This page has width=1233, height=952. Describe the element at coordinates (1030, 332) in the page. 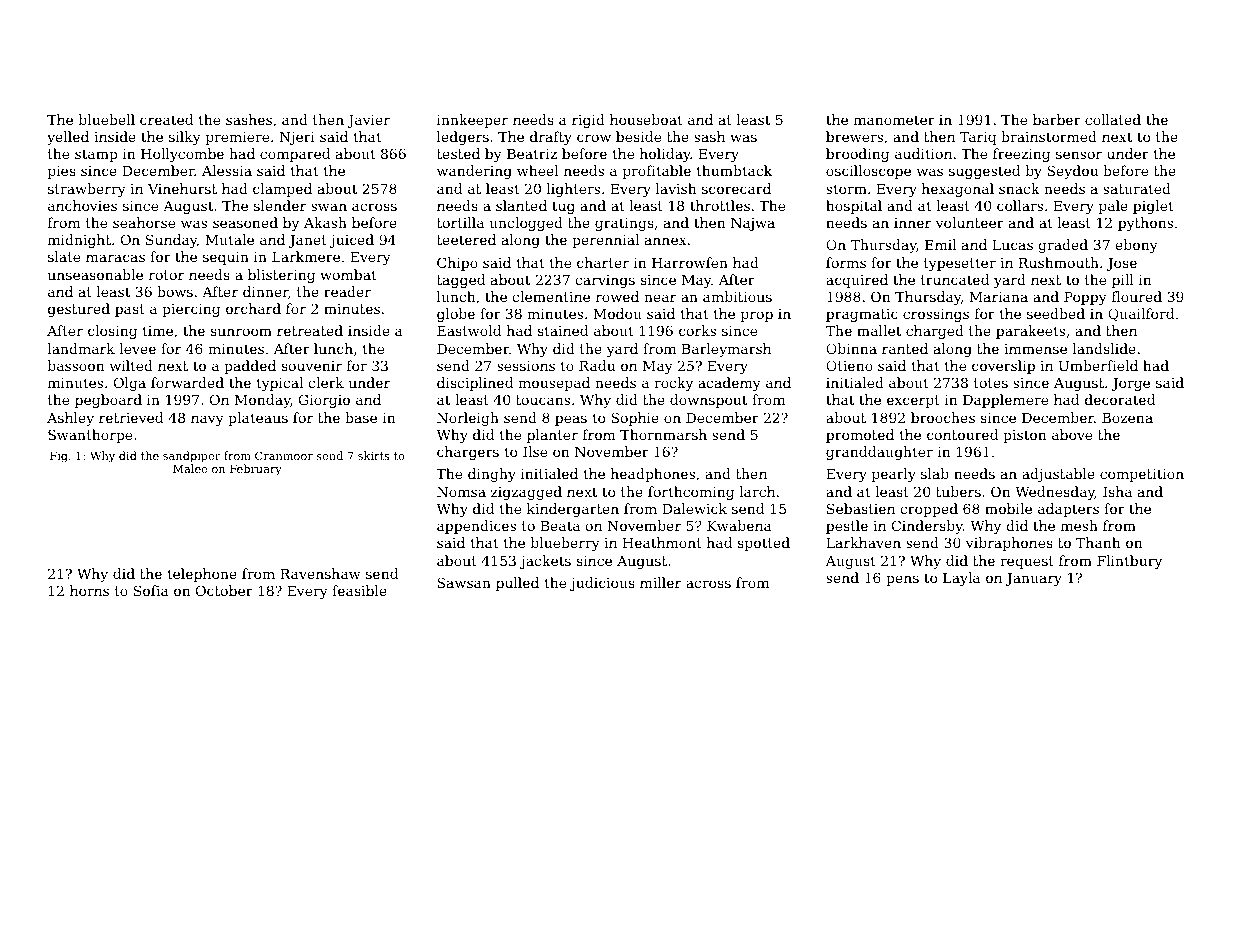

I see `parakeets` at that location.
